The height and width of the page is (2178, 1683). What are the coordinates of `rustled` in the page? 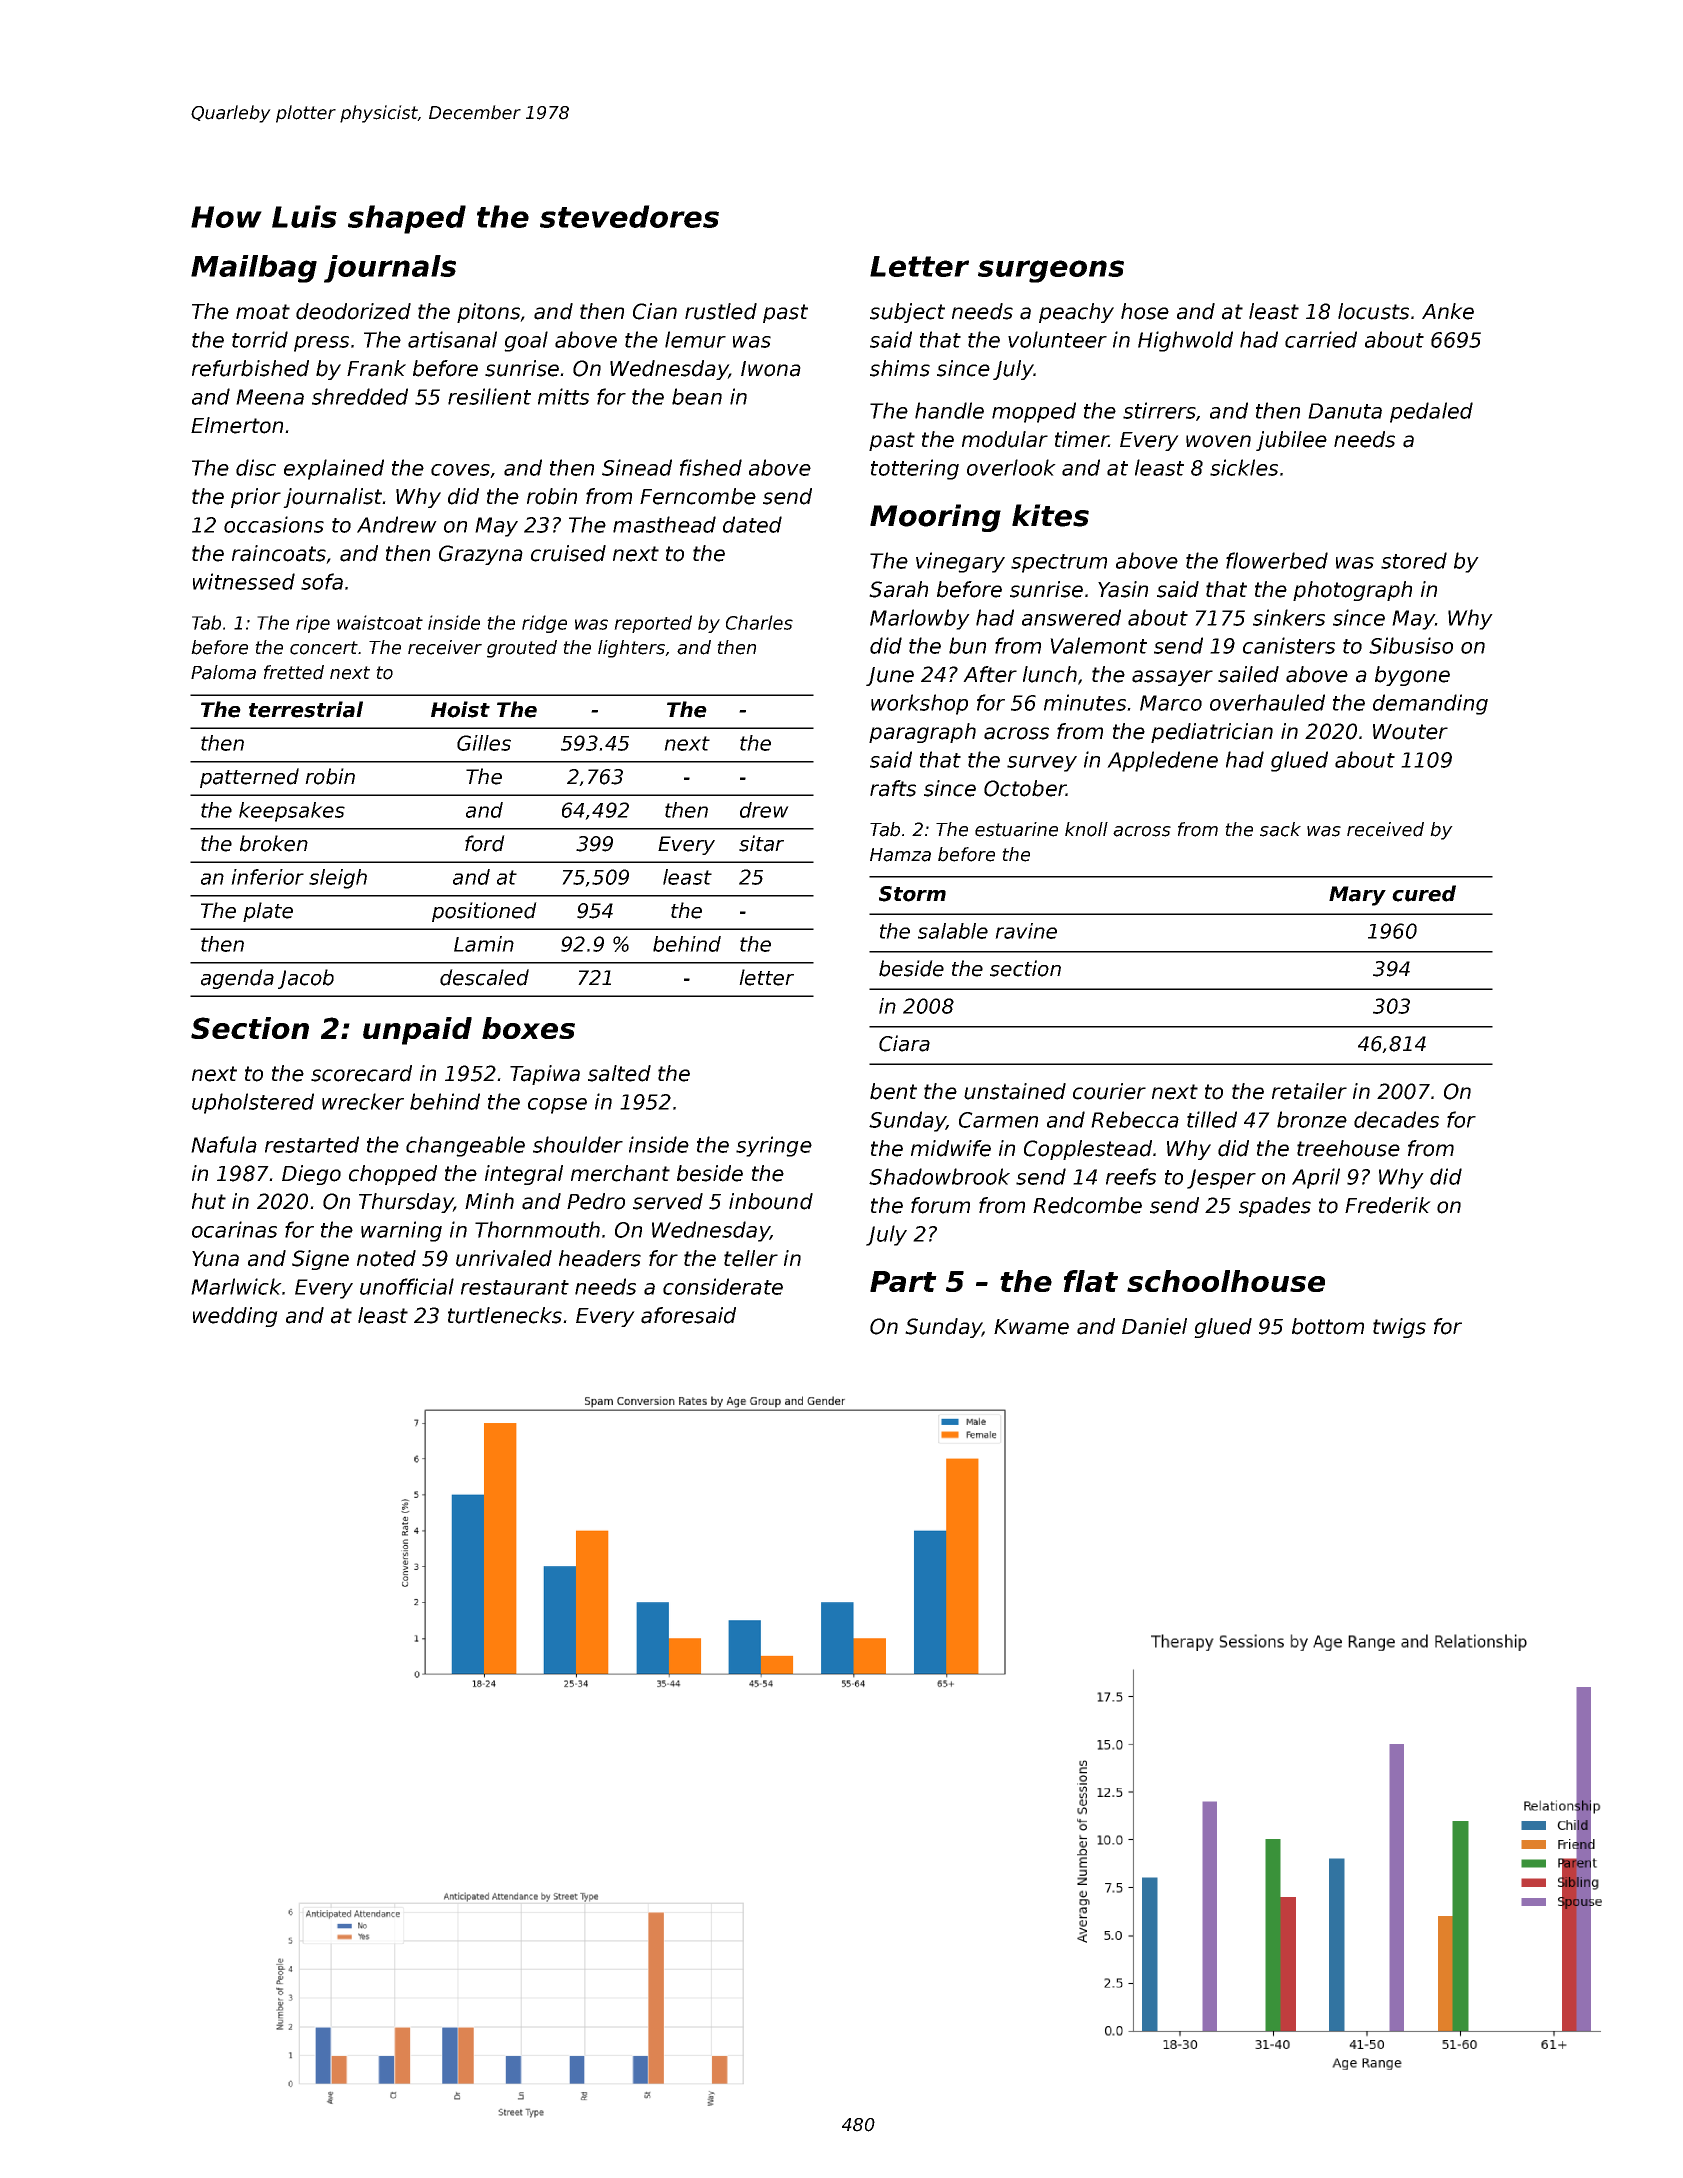 It's located at (721, 311).
